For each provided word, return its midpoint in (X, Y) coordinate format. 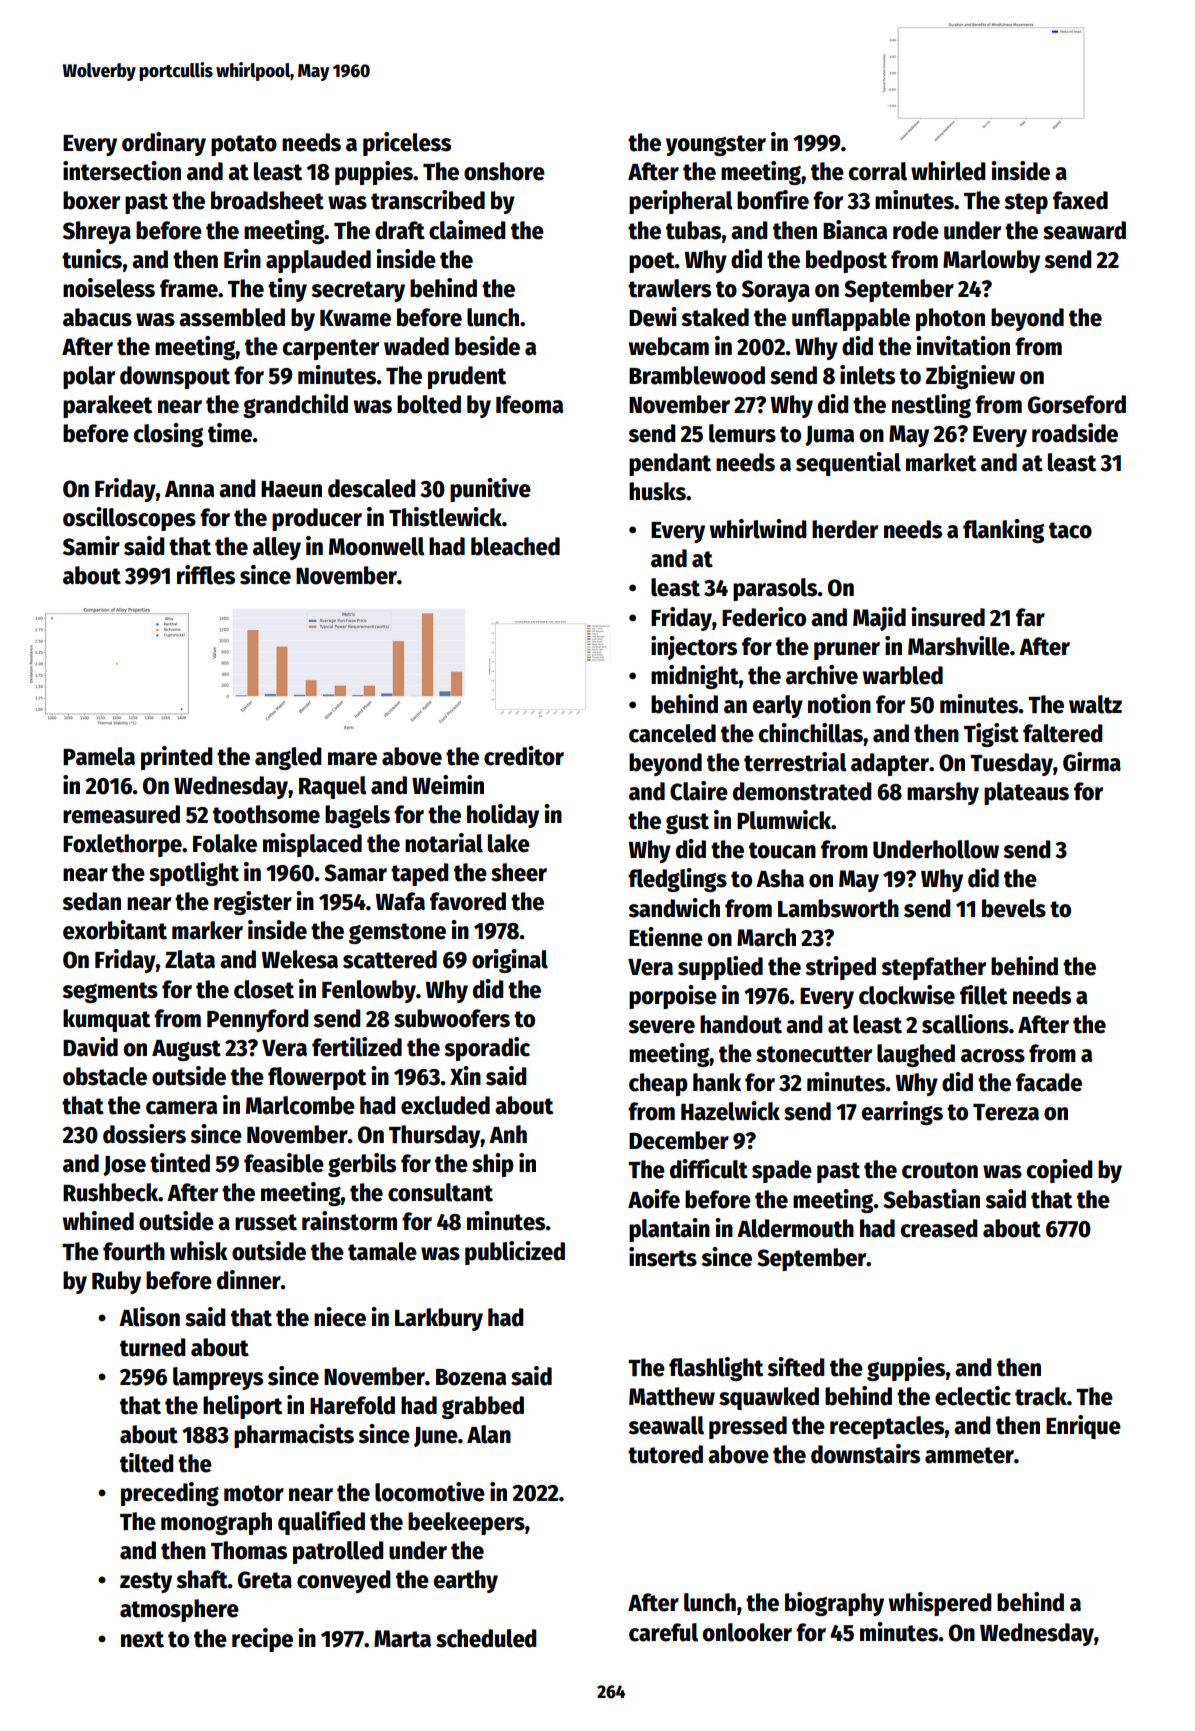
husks (657, 491)
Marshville (959, 646)
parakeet (107, 406)
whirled (948, 171)
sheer (519, 872)
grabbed (483, 1407)
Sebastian (931, 1199)
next (142, 1639)
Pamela (99, 756)
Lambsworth (838, 908)
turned (153, 1347)
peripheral (681, 202)
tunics (92, 259)
